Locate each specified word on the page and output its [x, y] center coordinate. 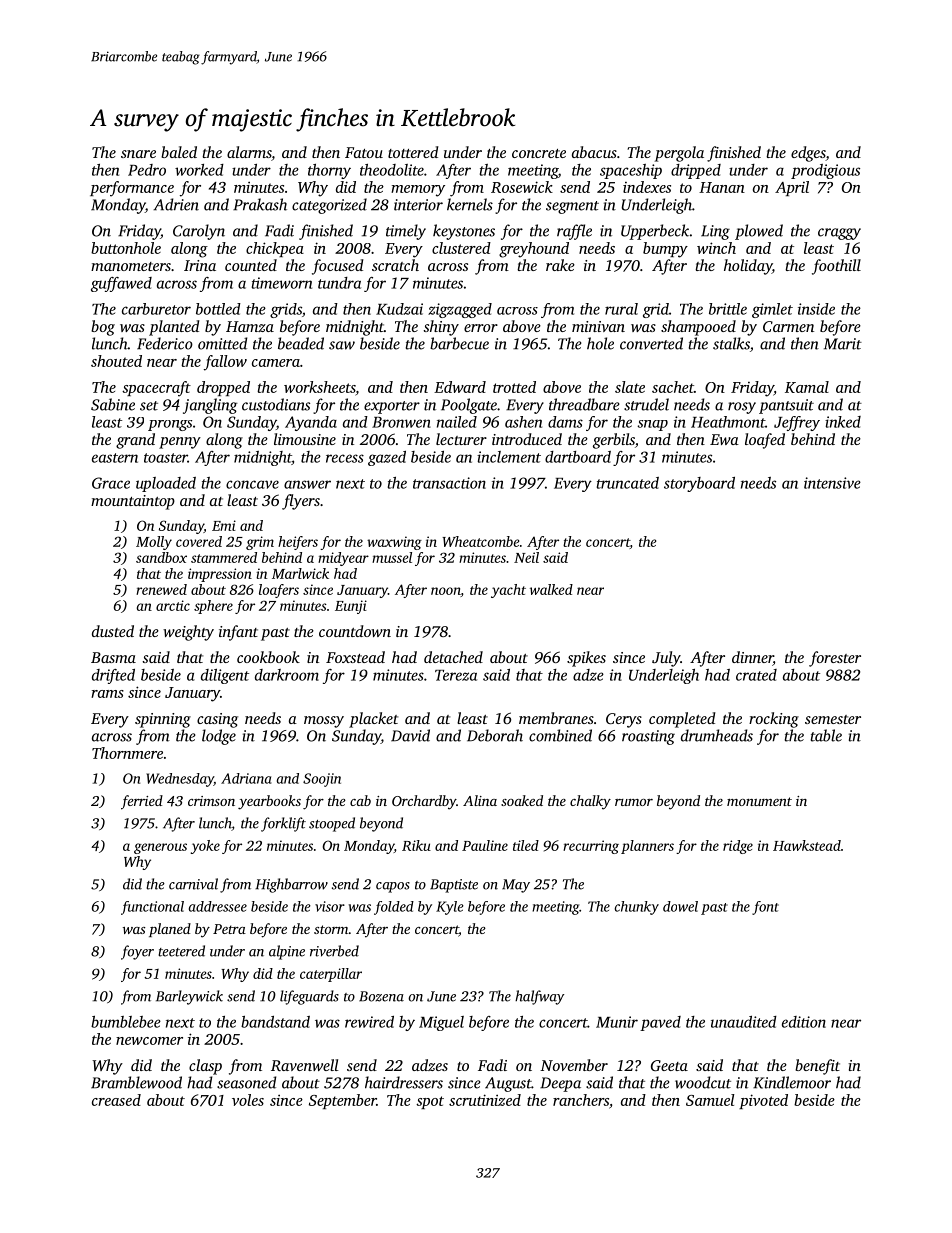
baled [179, 152]
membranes [556, 718]
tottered [413, 152]
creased [116, 1100]
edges [808, 154]
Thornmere [127, 753]
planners [647, 847]
